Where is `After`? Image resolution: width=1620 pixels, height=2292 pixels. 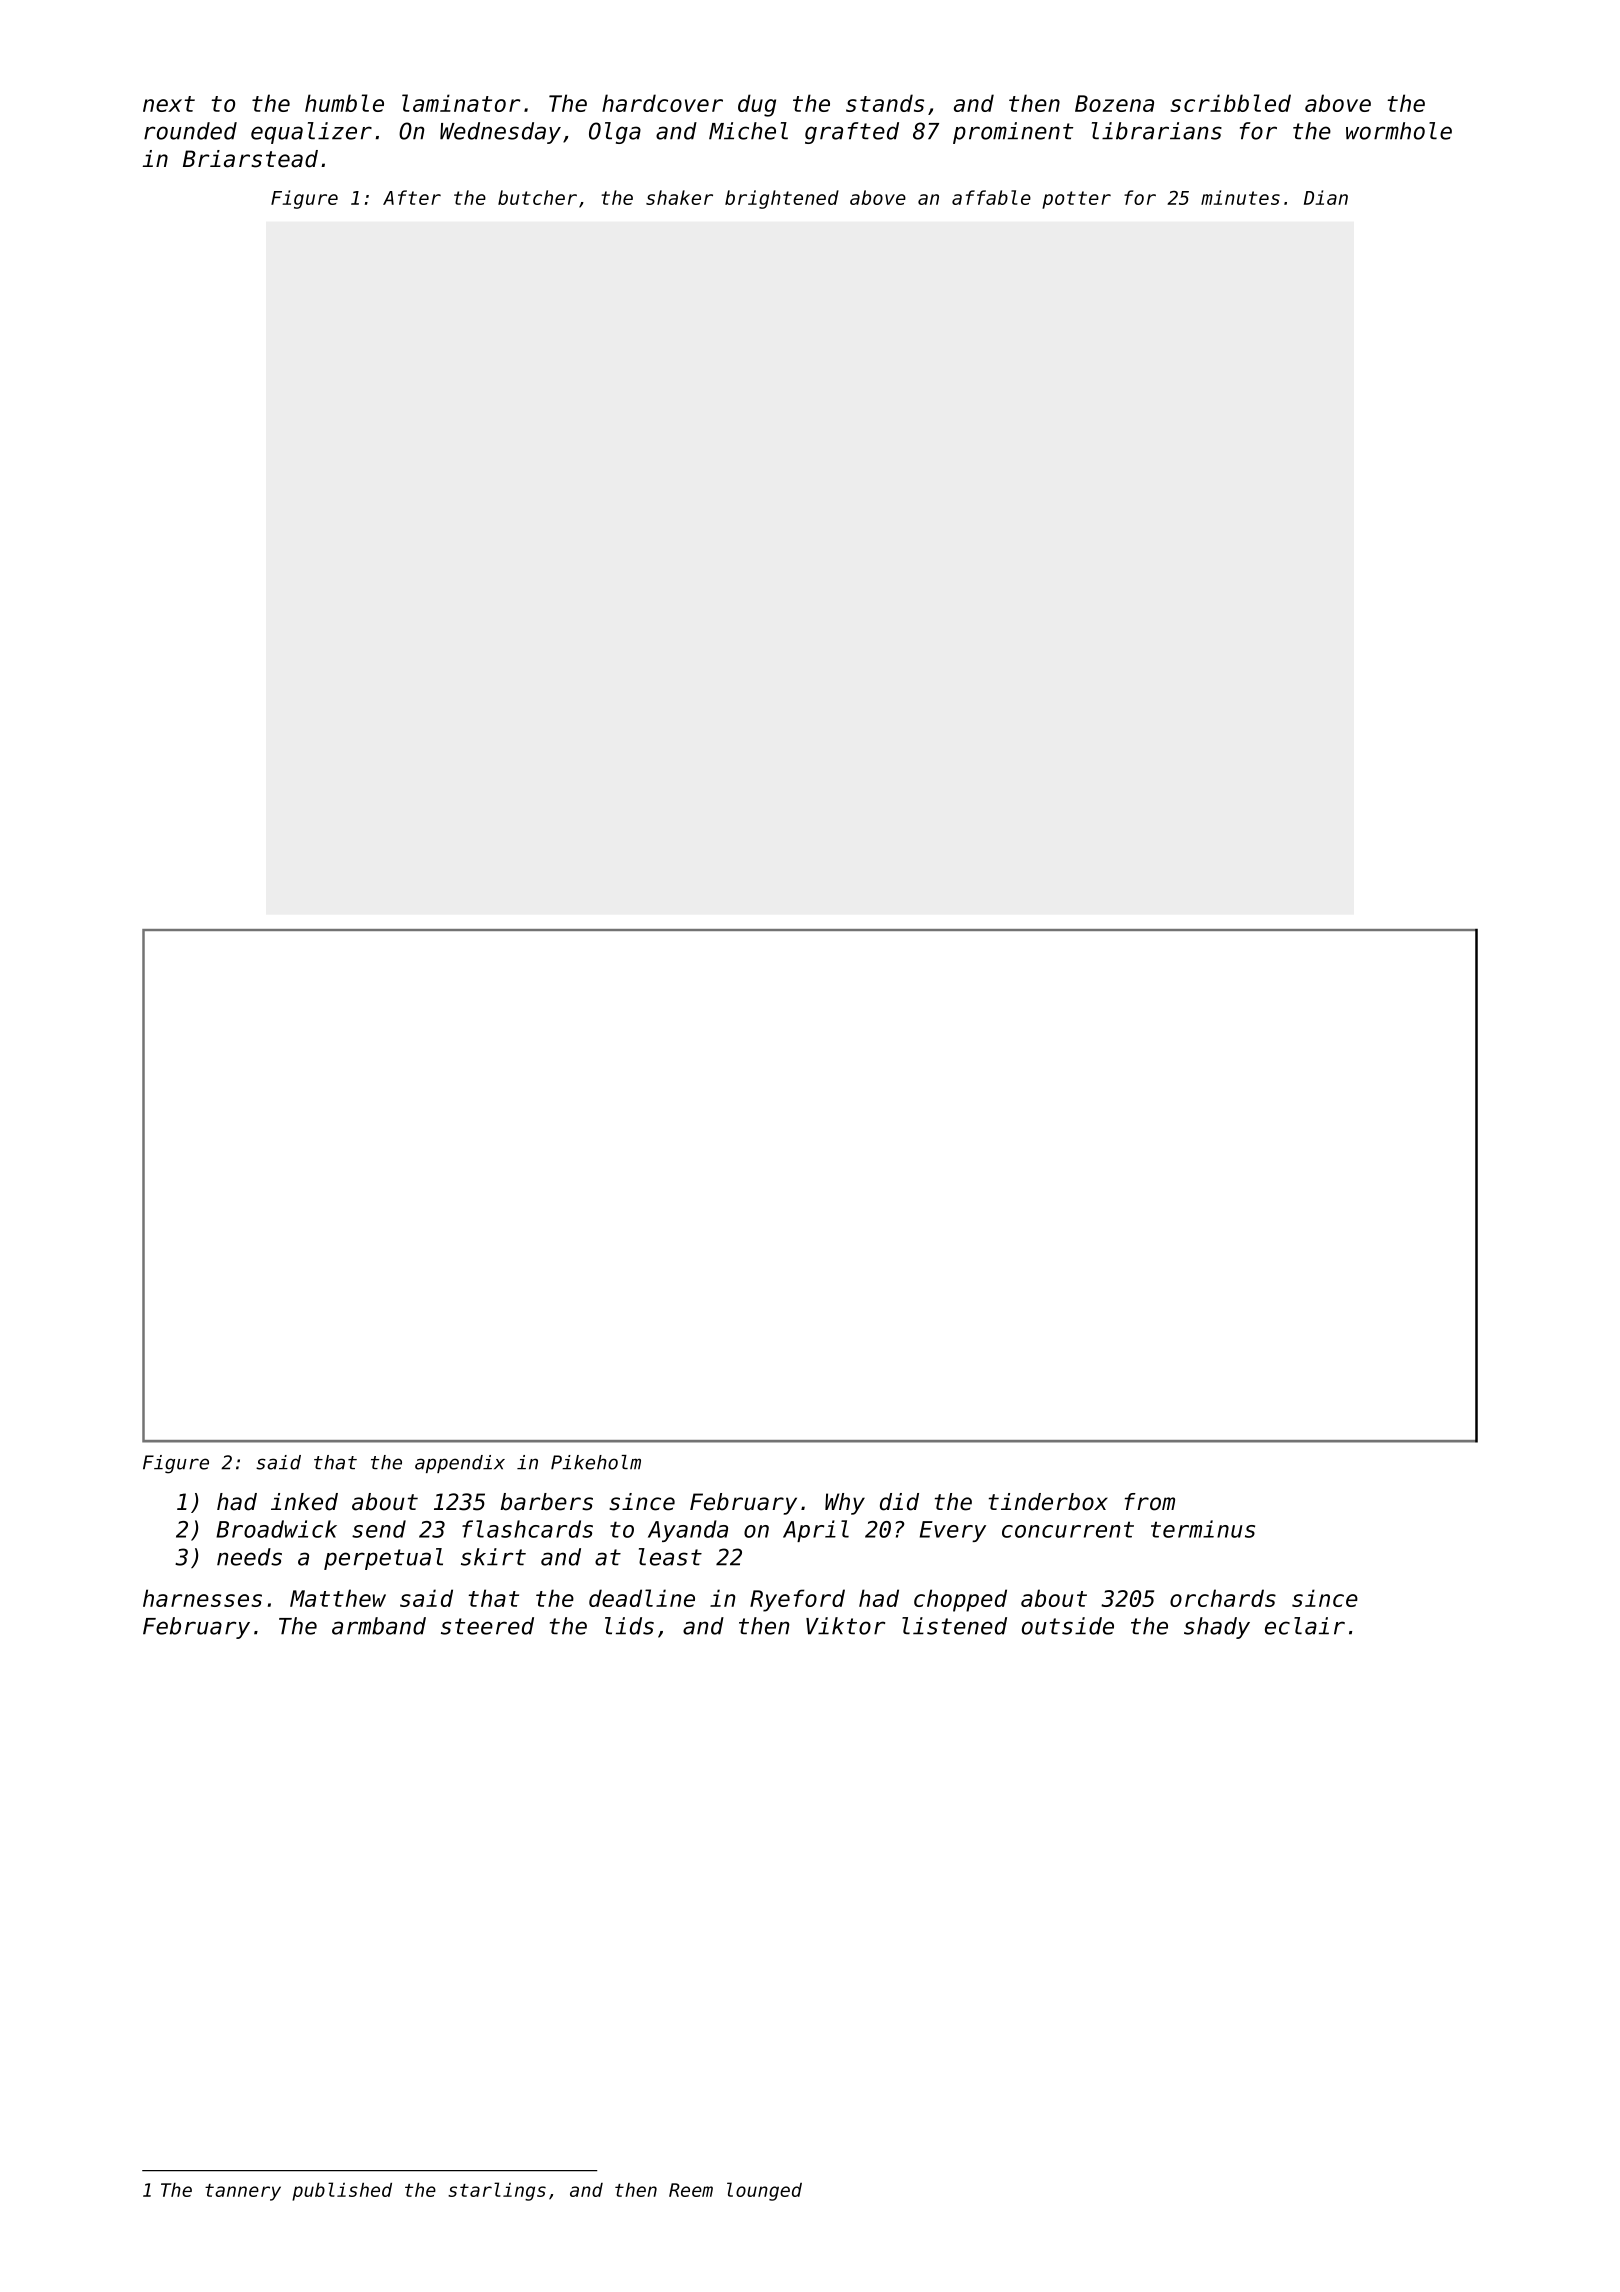
After is located at coordinates (412, 197).
